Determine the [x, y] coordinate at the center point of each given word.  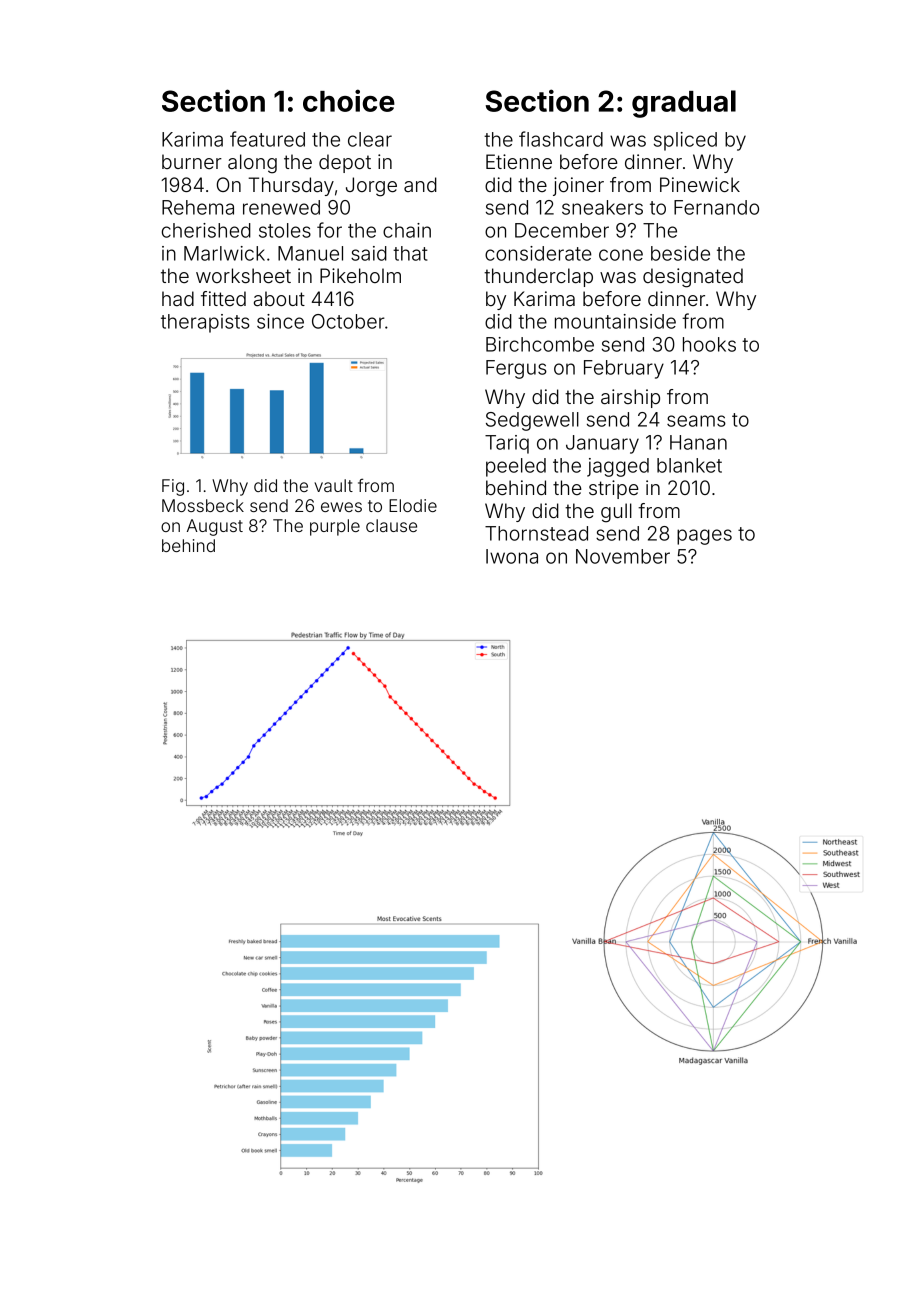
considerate [538, 253]
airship [630, 398]
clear [370, 139]
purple [335, 527]
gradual [684, 104]
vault [333, 485]
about [279, 298]
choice [349, 100]
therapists [205, 323]
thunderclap [538, 277]
